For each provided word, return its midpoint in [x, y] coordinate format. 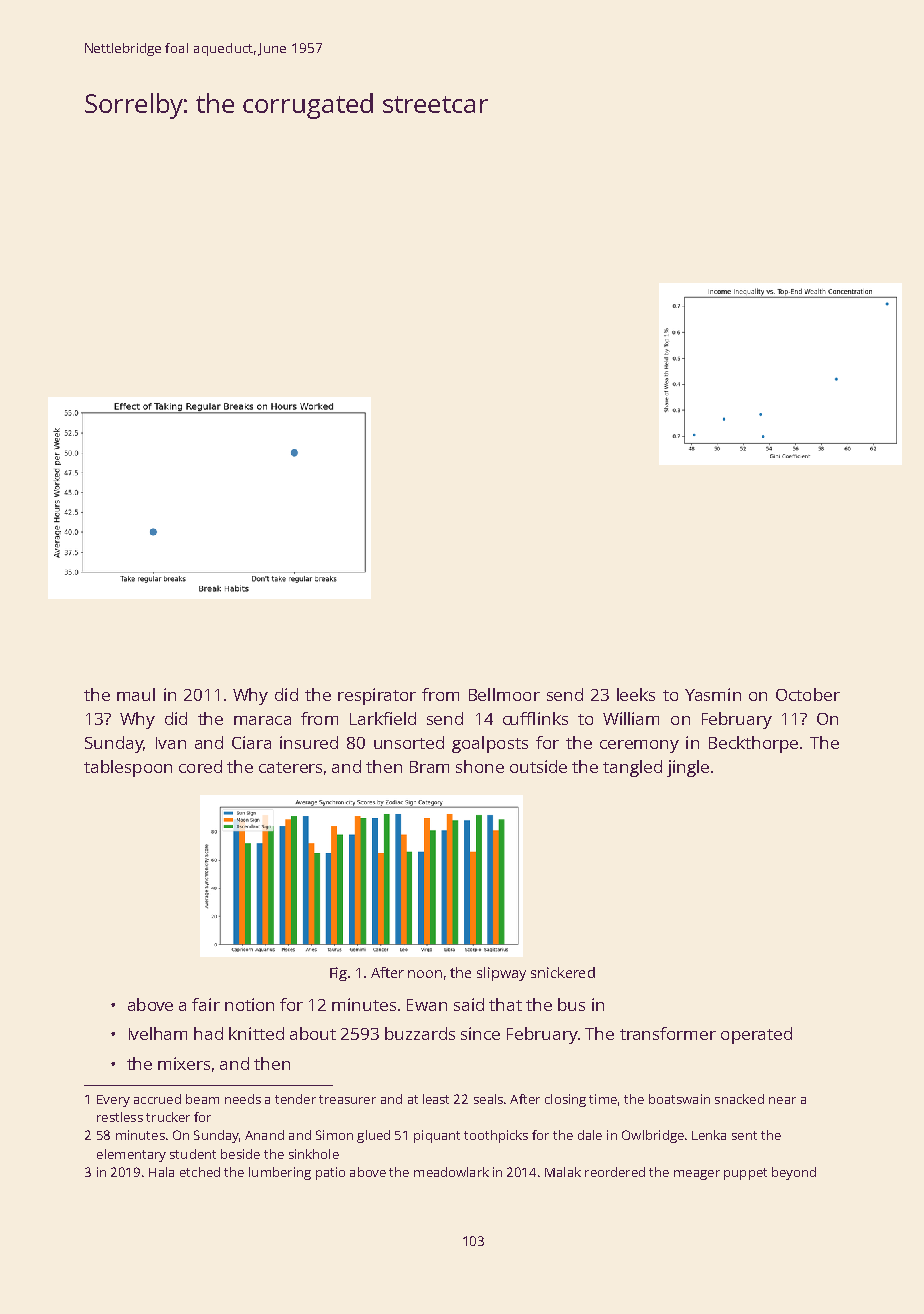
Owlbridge [653, 1136]
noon [425, 974]
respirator [377, 696]
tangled [632, 768]
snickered [563, 972]
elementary [131, 1155]
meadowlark [451, 1172]
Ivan [171, 743]
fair [206, 1004]
